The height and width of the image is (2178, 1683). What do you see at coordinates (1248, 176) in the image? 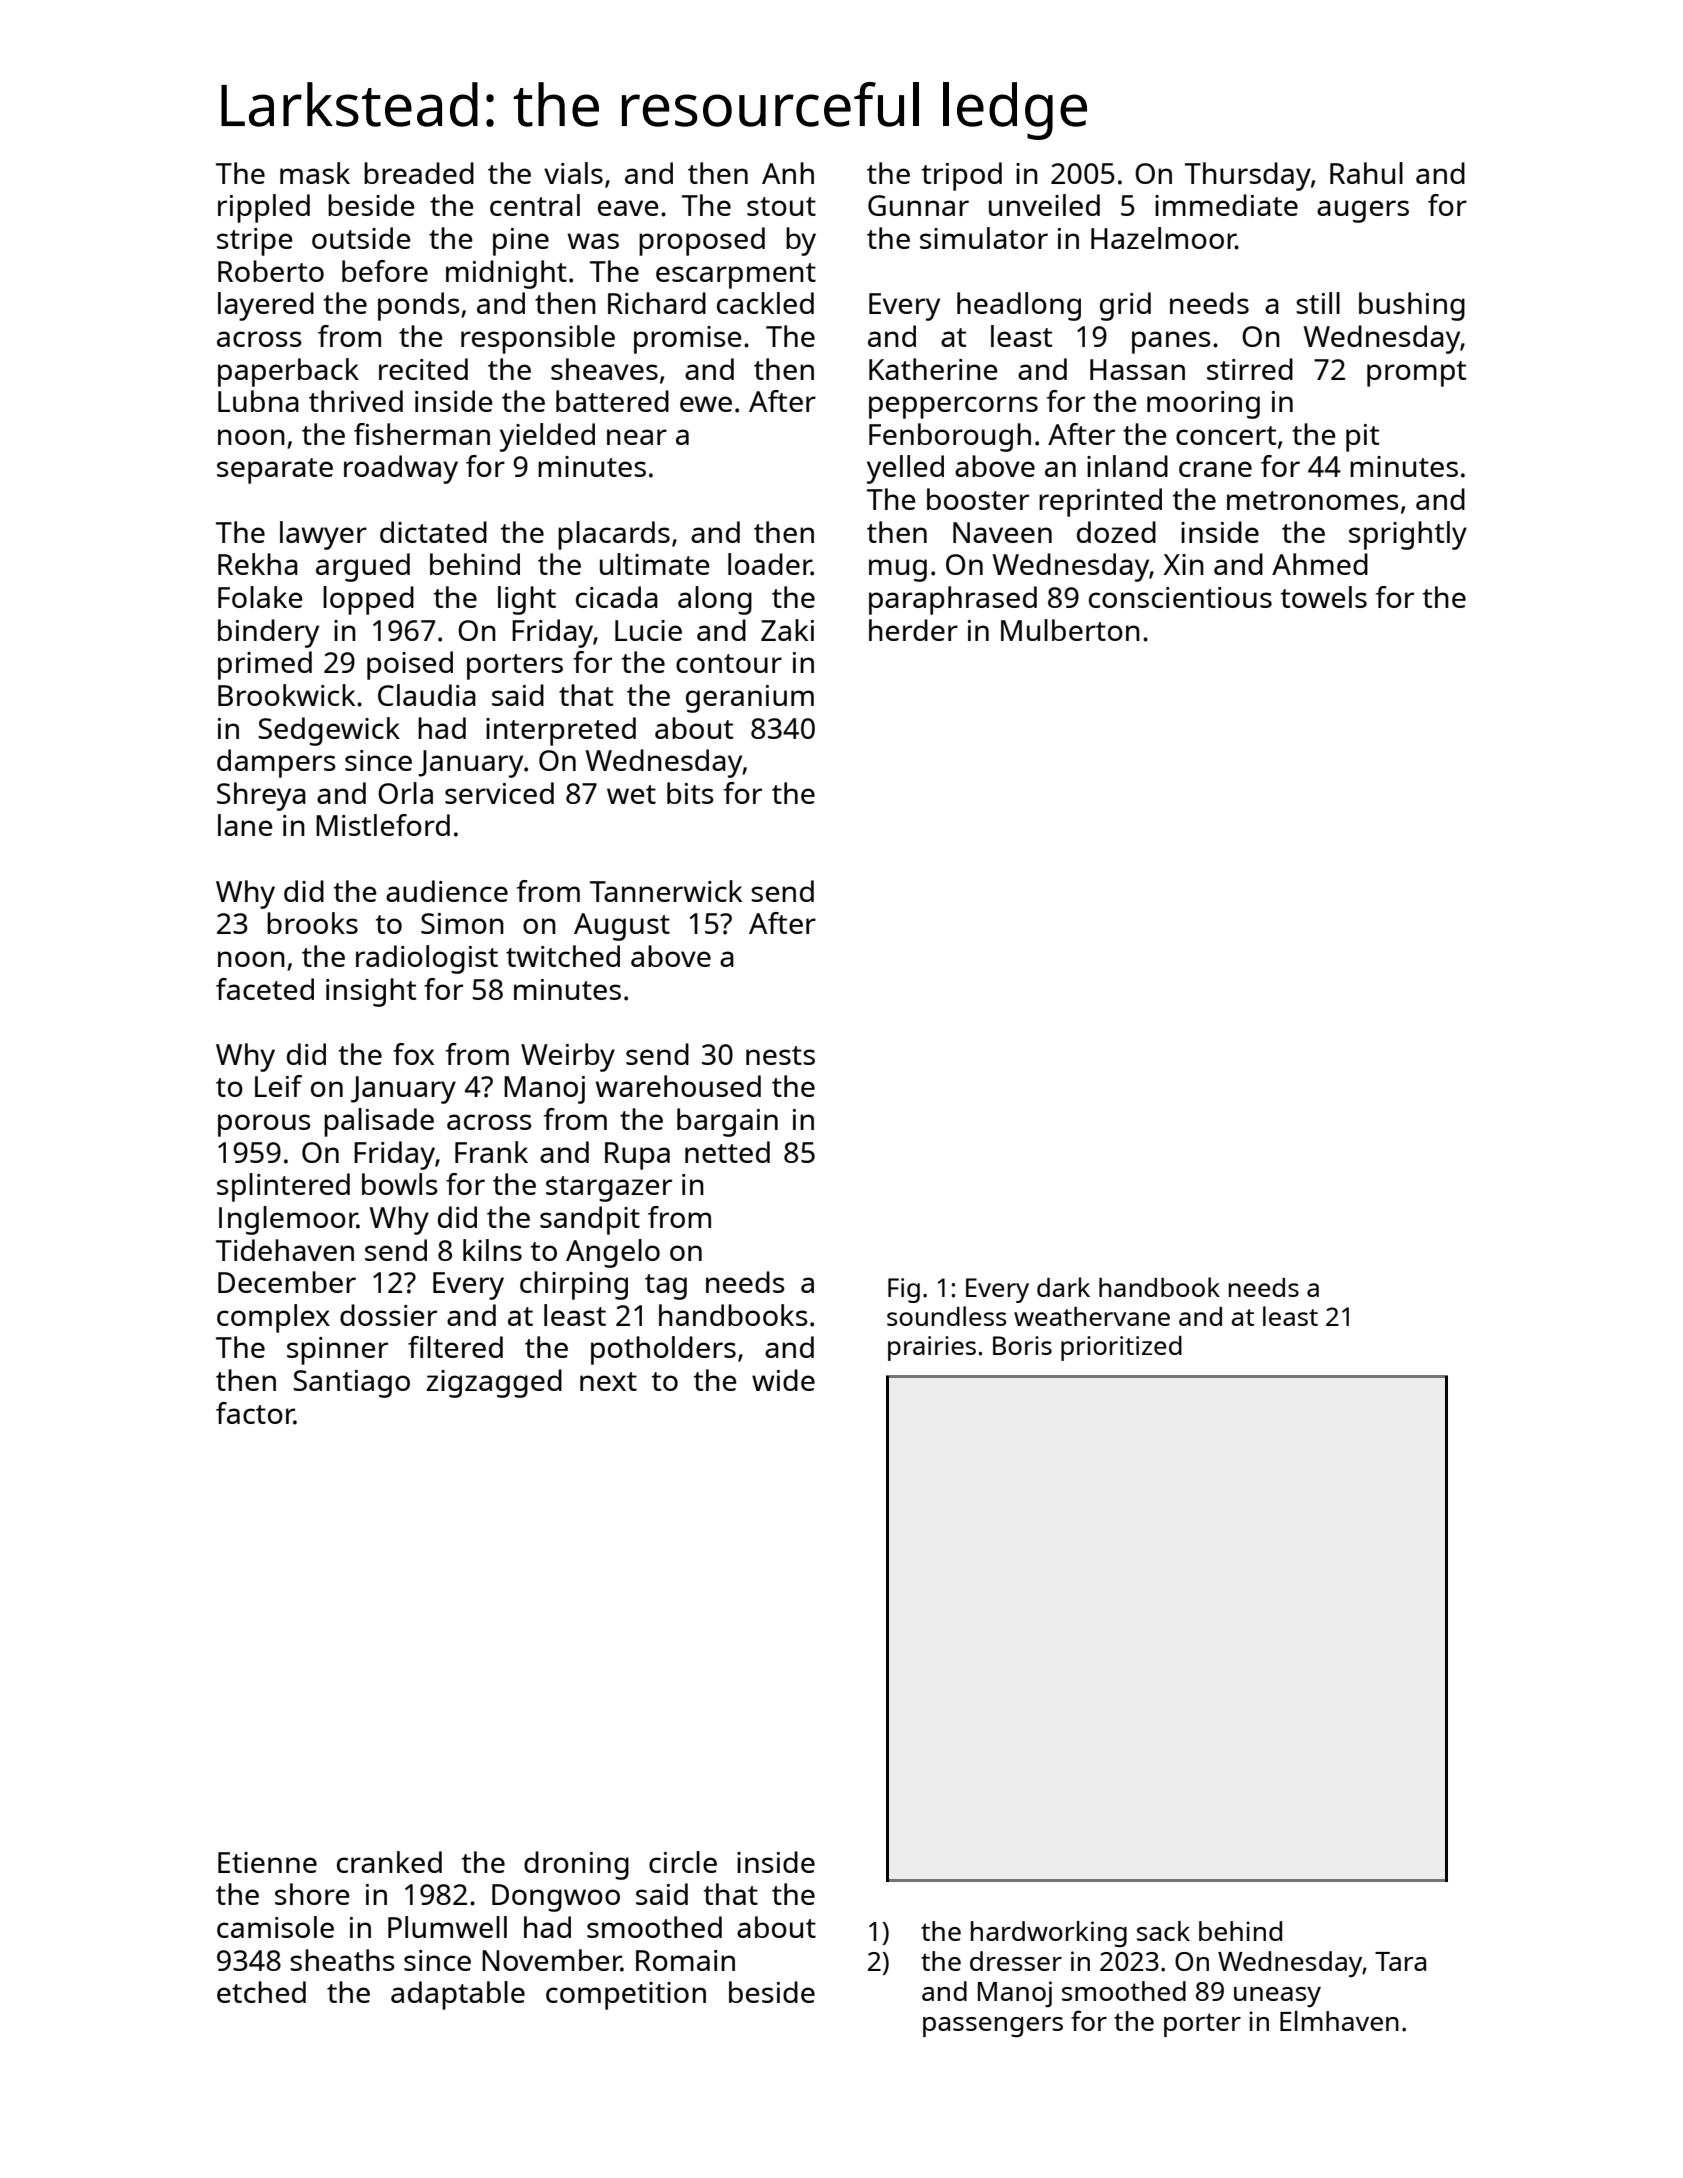
I see `Thursday` at bounding box center [1248, 176].
